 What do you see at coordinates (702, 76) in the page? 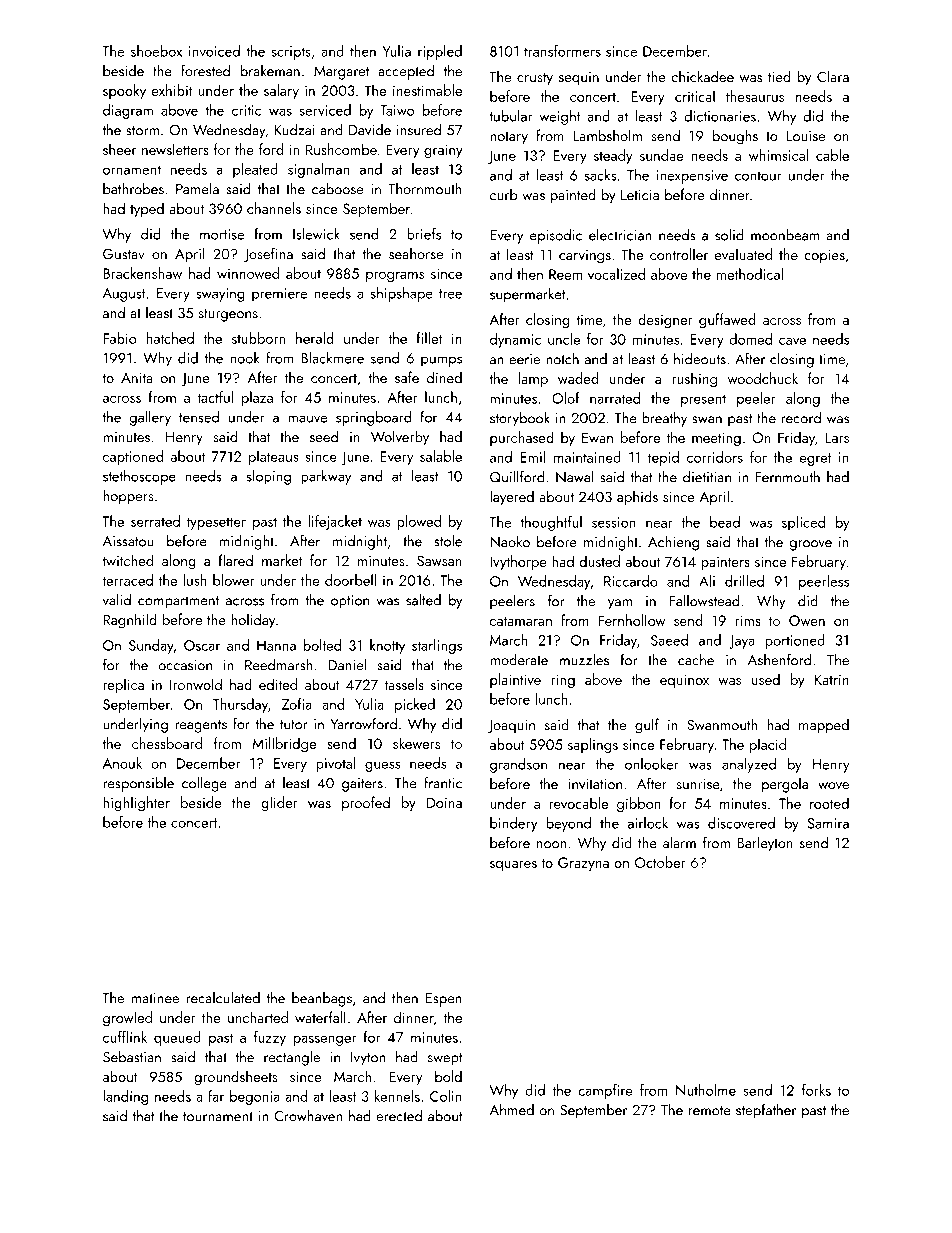
I see `chickadee` at bounding box center [702, 76].
